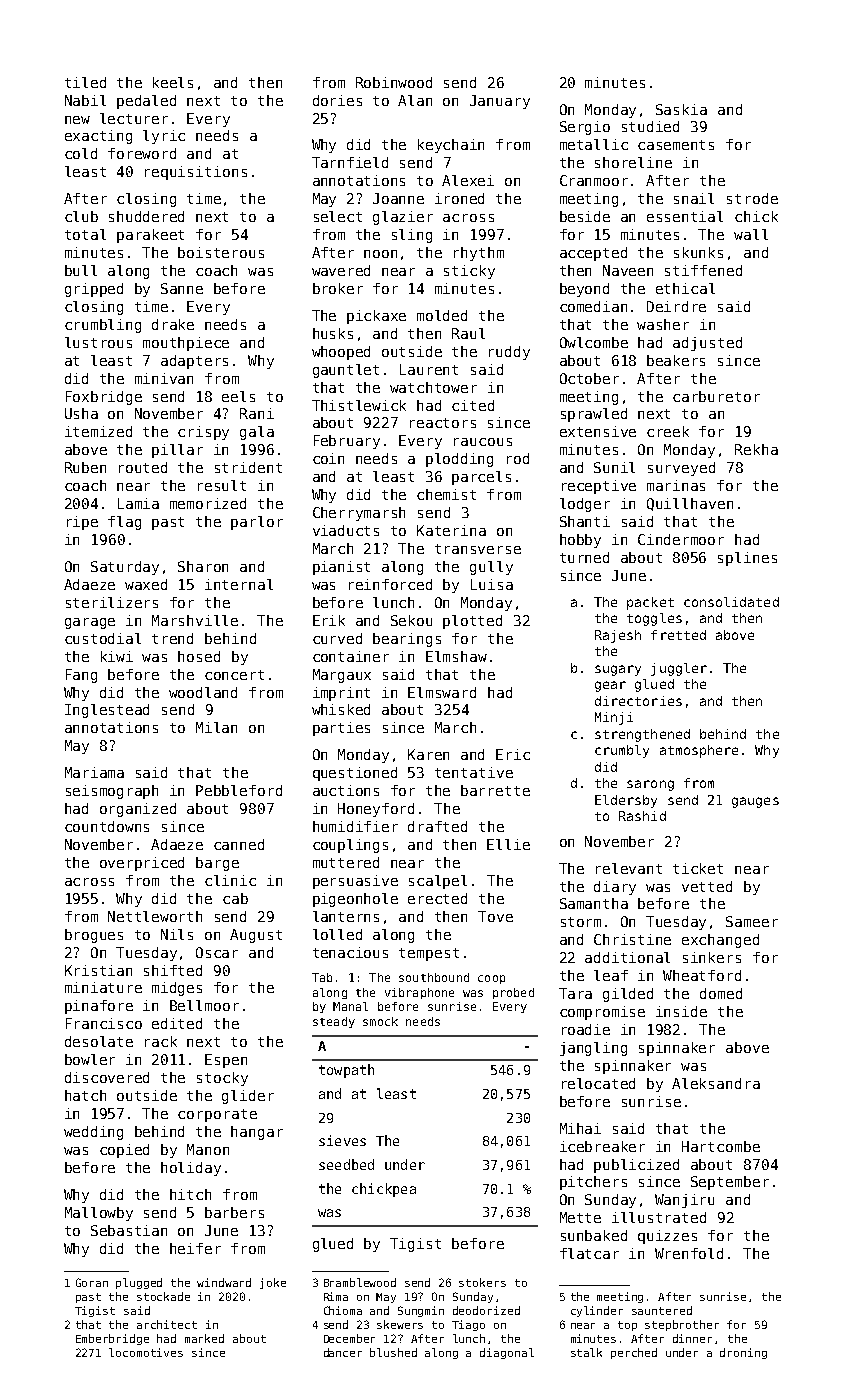 The height and width of the screenshot is (1400, 849). What do you see at coordinates (500, 102) in the screenshot?
I see `January` at bounding box center [500, 102].
